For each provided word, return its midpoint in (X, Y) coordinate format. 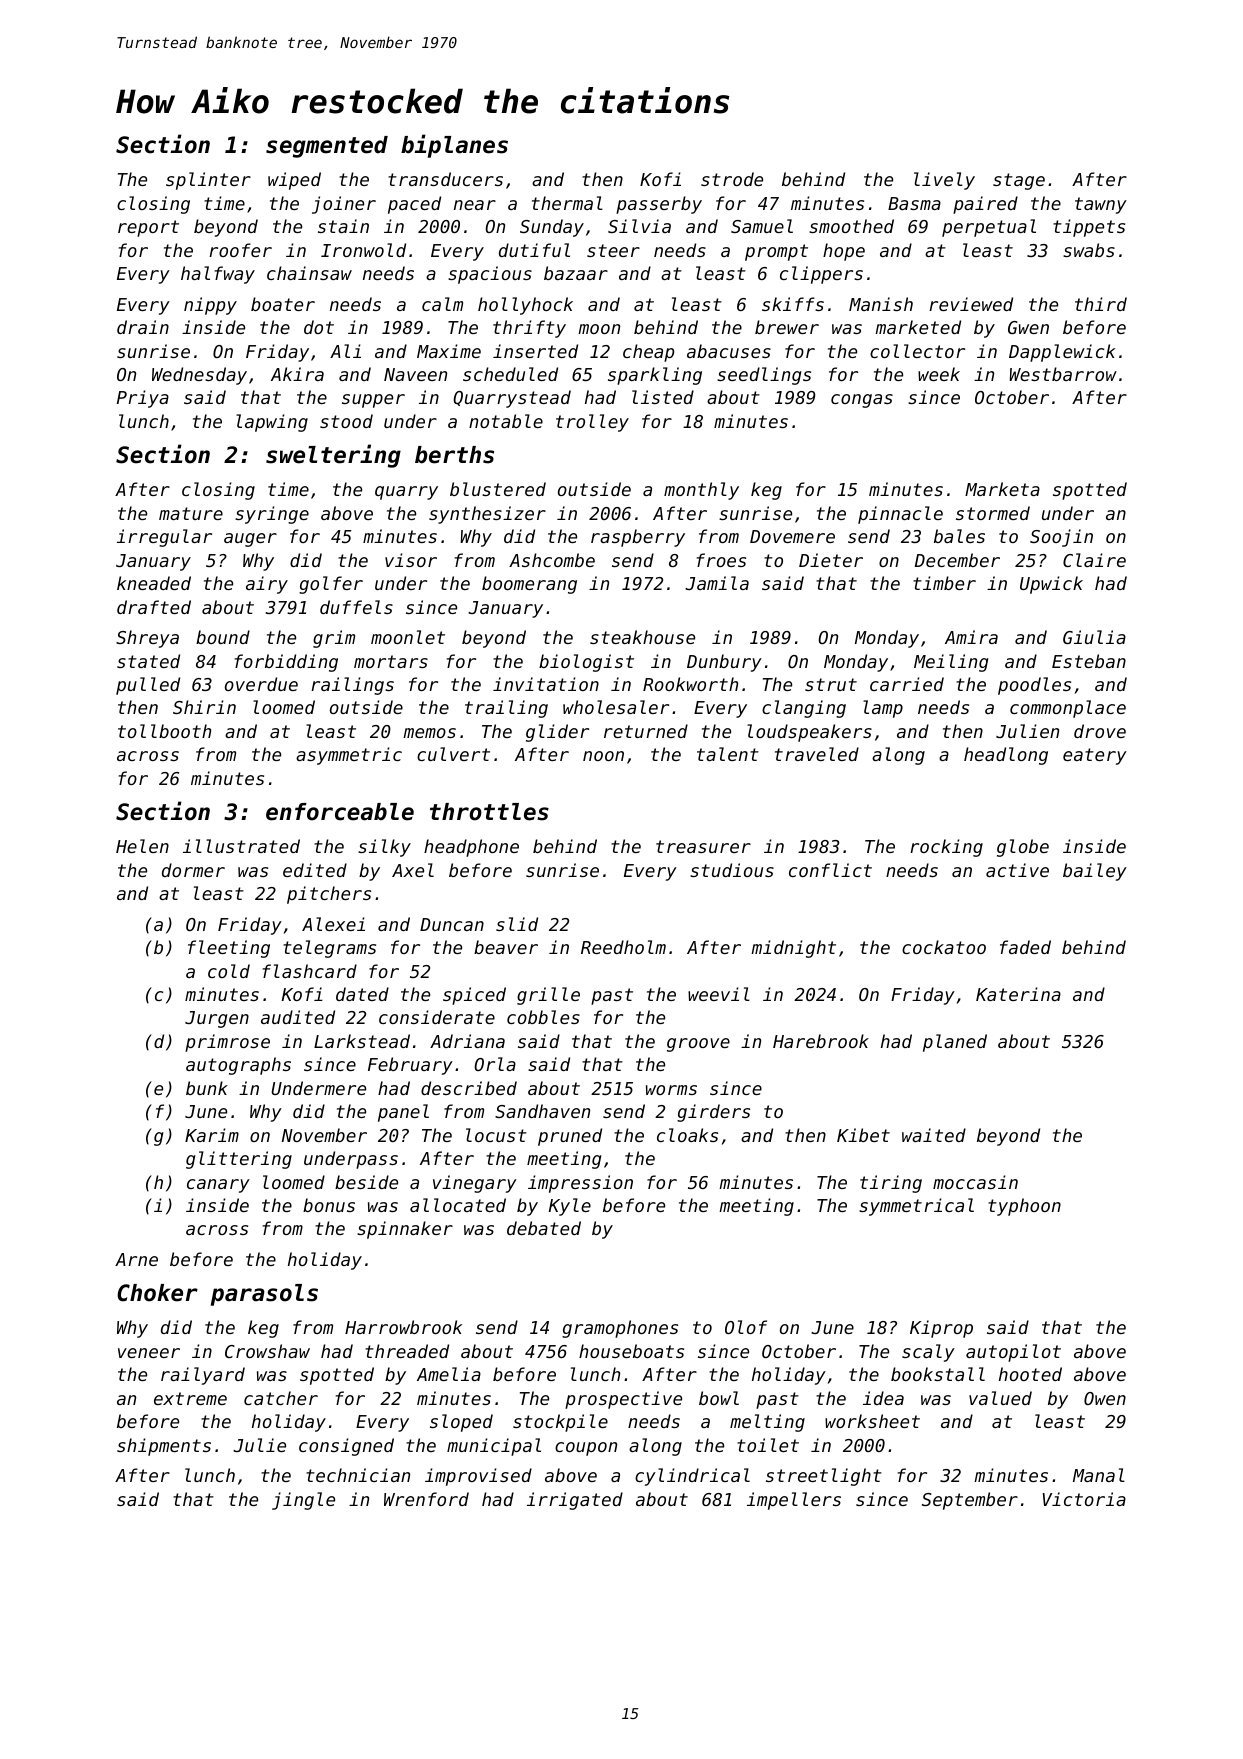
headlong (1006, 756)
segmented (327, 147)
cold (229, 971)
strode (732, 179)
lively (944, 181)
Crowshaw (267, 1351)
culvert (453, 754)
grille (548, 996)
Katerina (1018, 994)
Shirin (204, 707)
